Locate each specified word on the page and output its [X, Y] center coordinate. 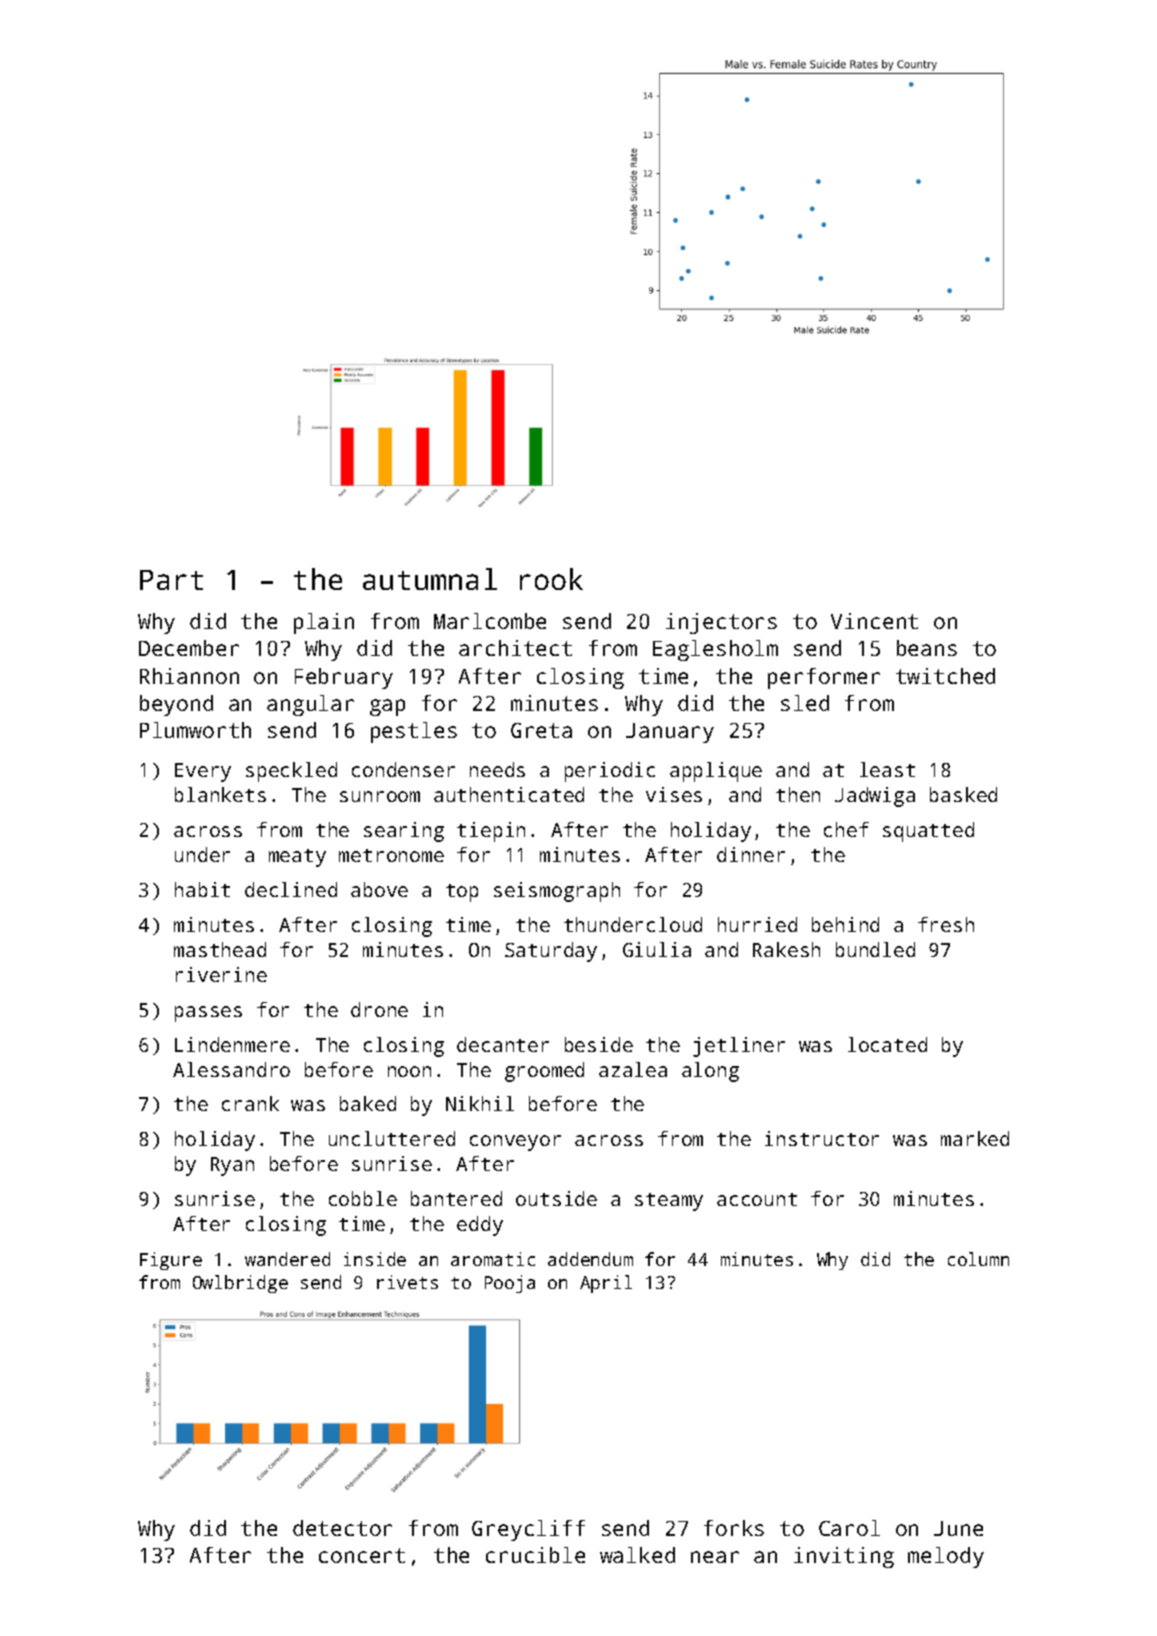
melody [946, 1557]
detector [342, 1528]
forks [734, 1528]
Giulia [657, 949]
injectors [721, 623]
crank [250, 1103]
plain [324, 623]
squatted [928, 832]
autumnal [430, 579]
